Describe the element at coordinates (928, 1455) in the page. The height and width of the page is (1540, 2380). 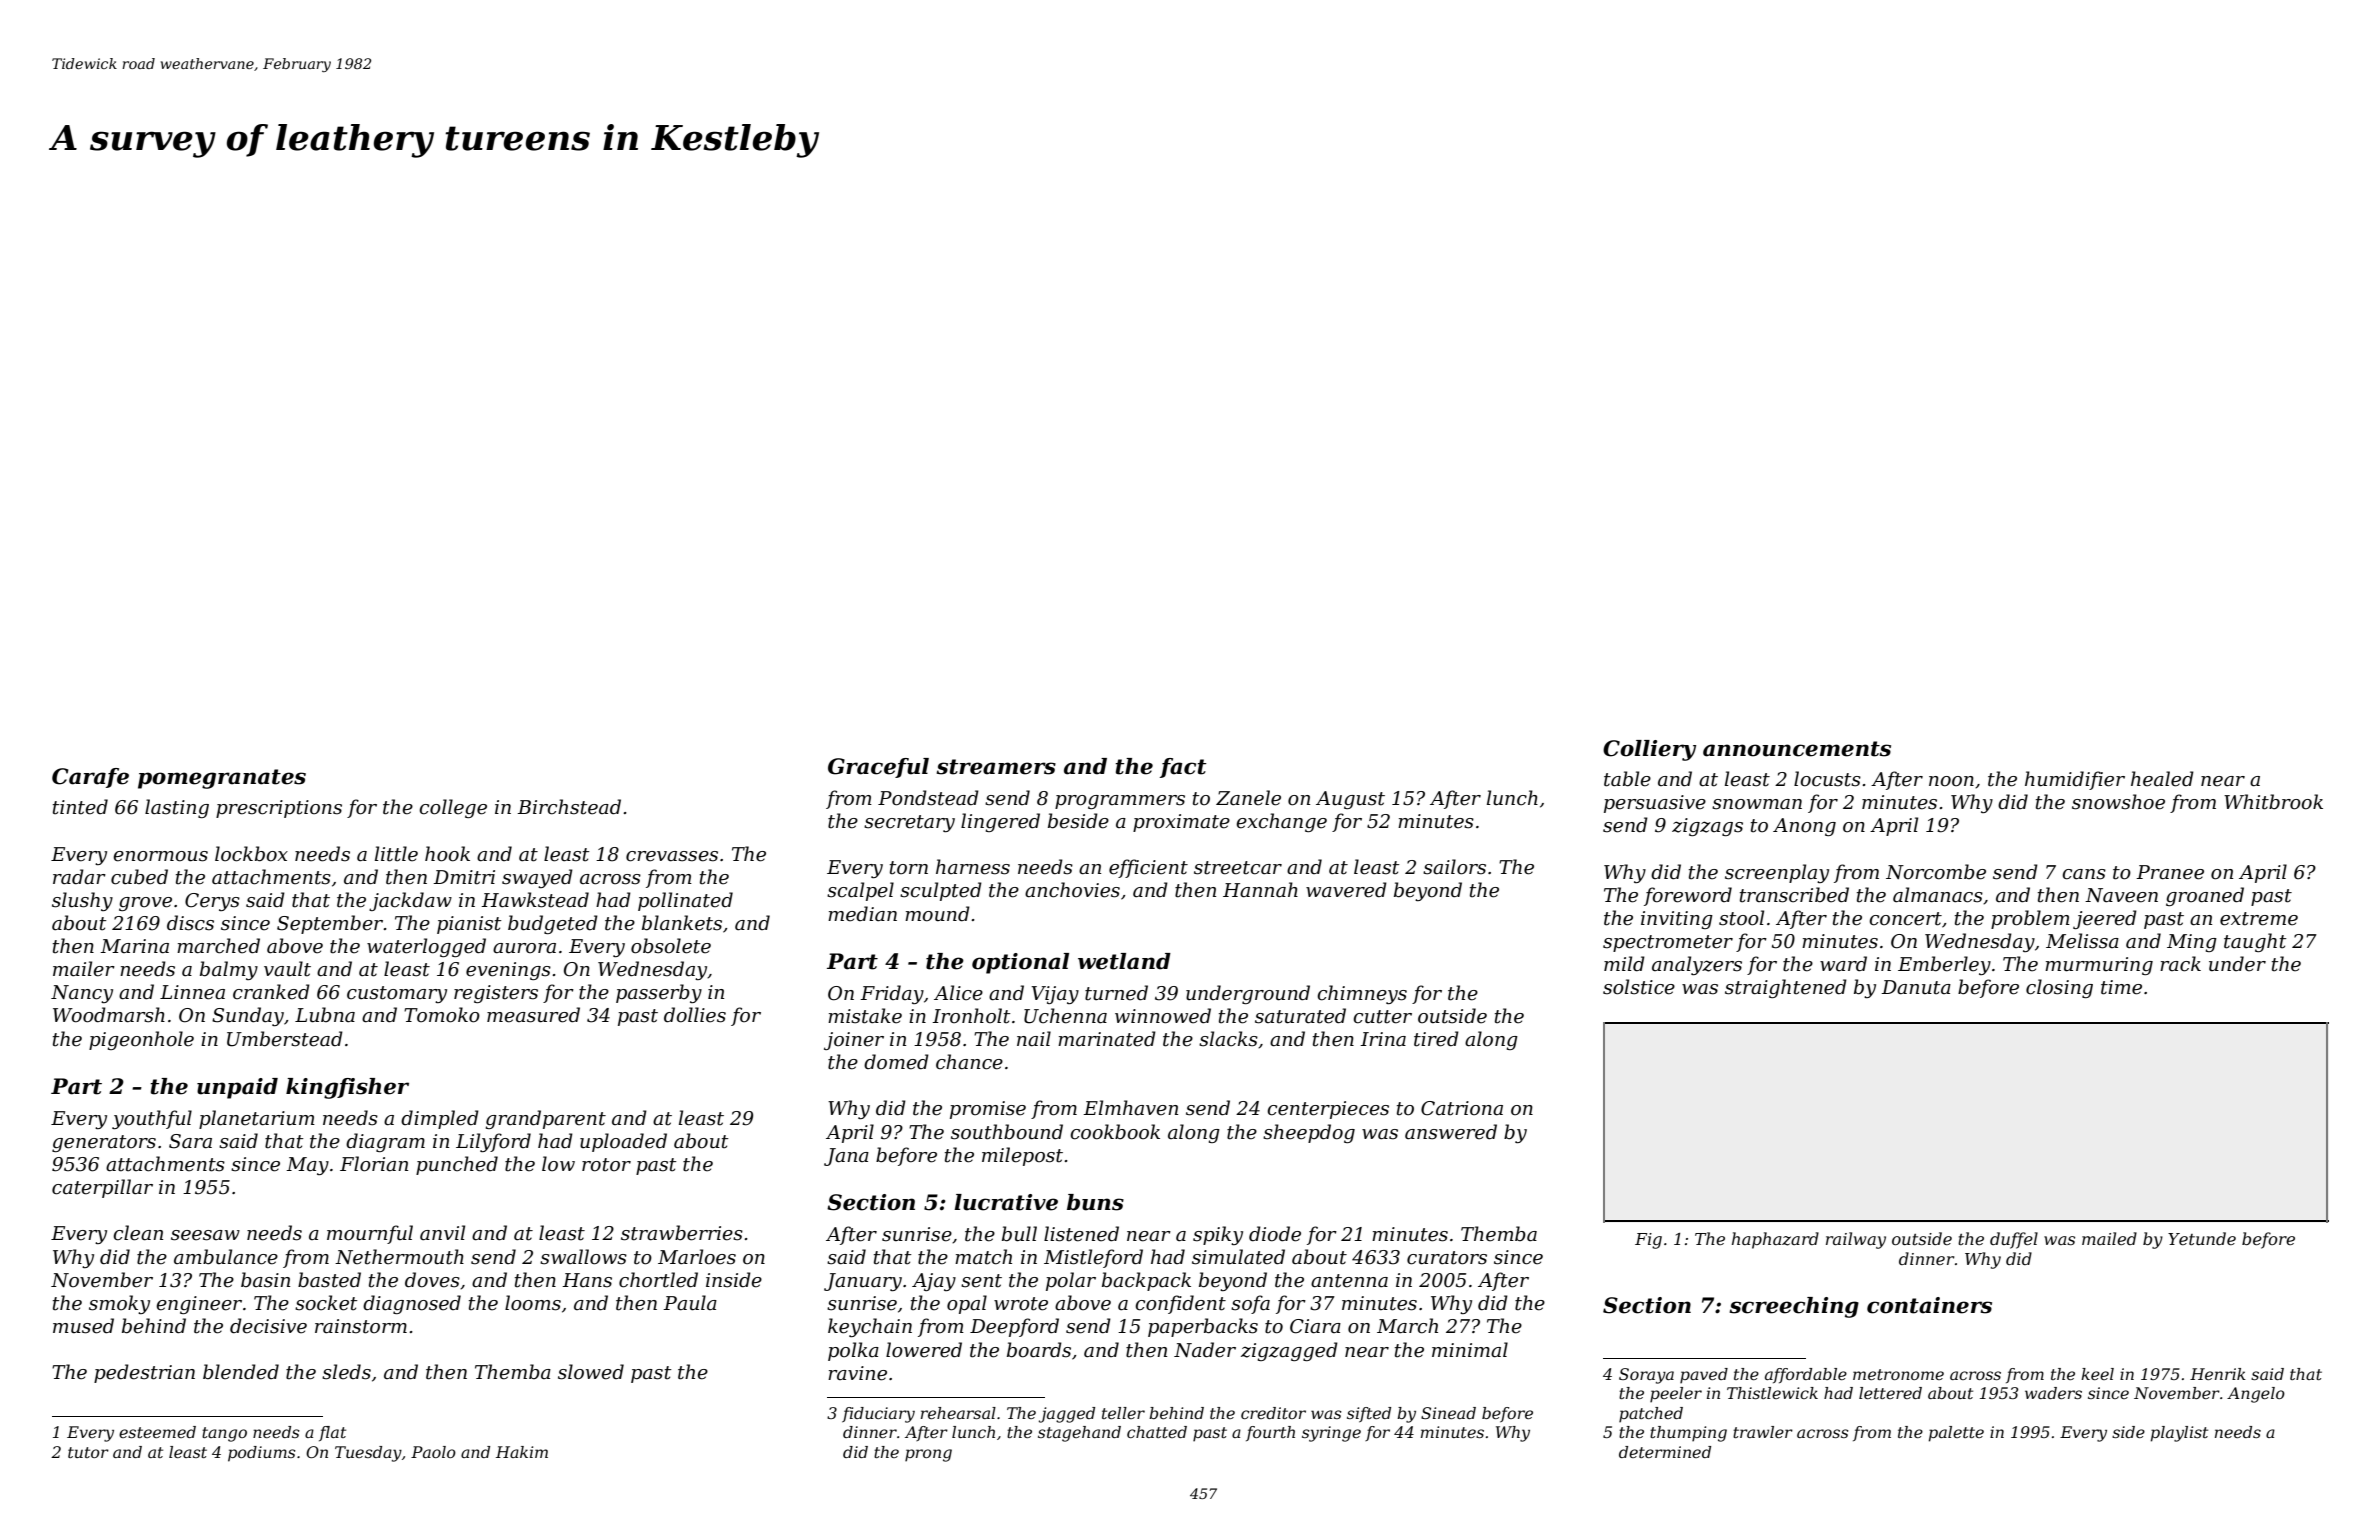
I see `prong` at that location.
